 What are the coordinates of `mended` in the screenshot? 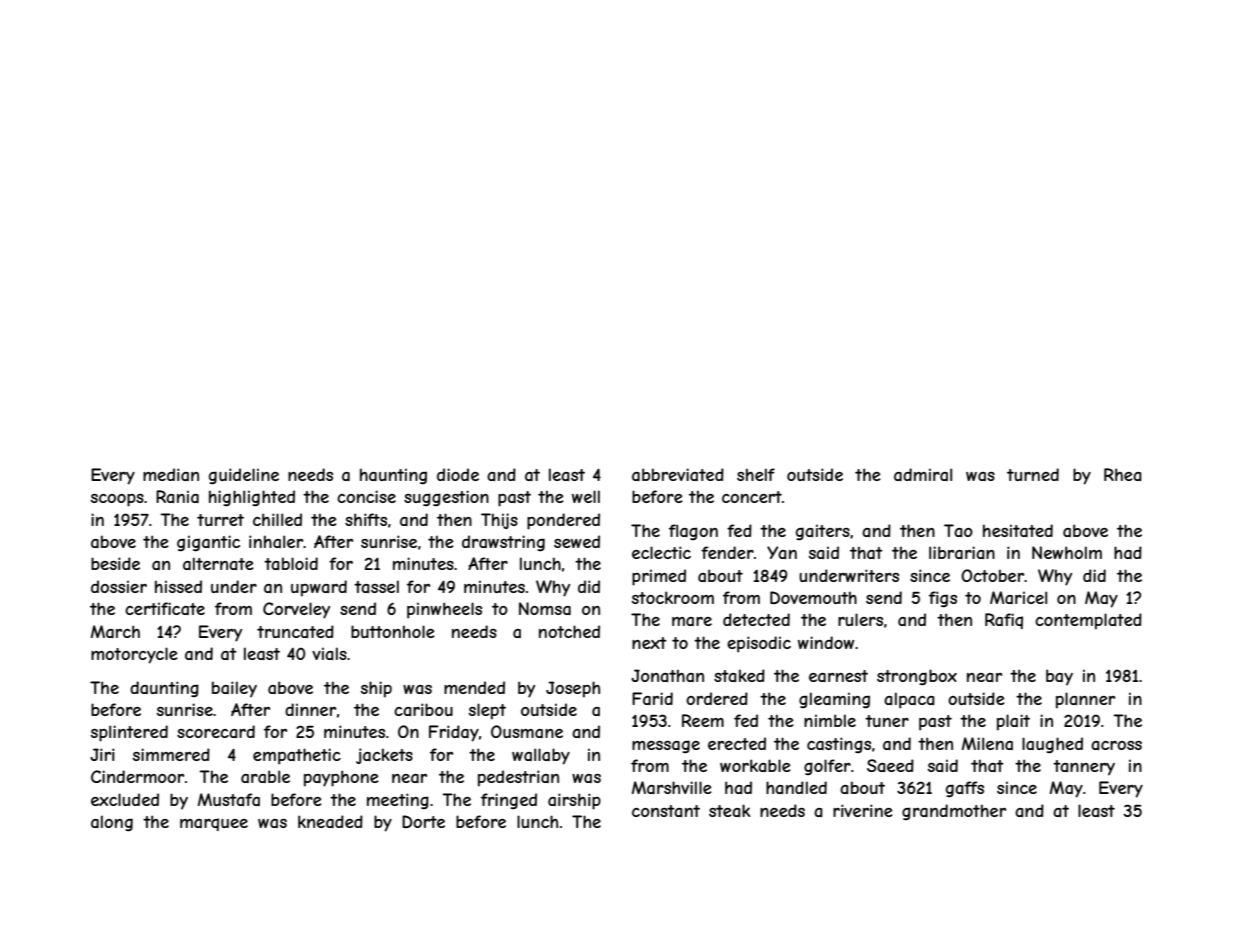 It's located at (474, 687).
